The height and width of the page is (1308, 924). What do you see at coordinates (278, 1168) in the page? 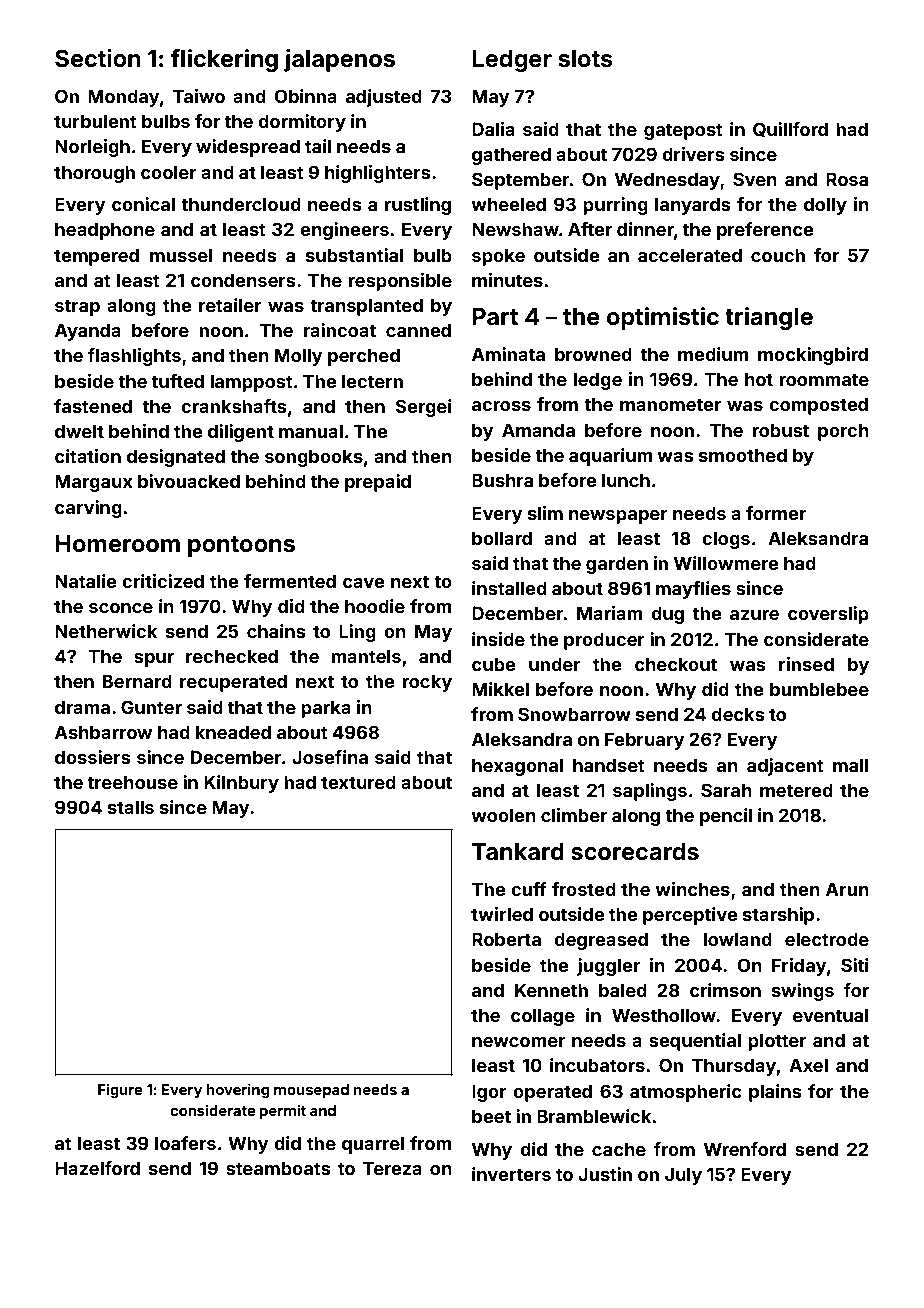
I see `steamboats` at bounding box center [278, 1168].
